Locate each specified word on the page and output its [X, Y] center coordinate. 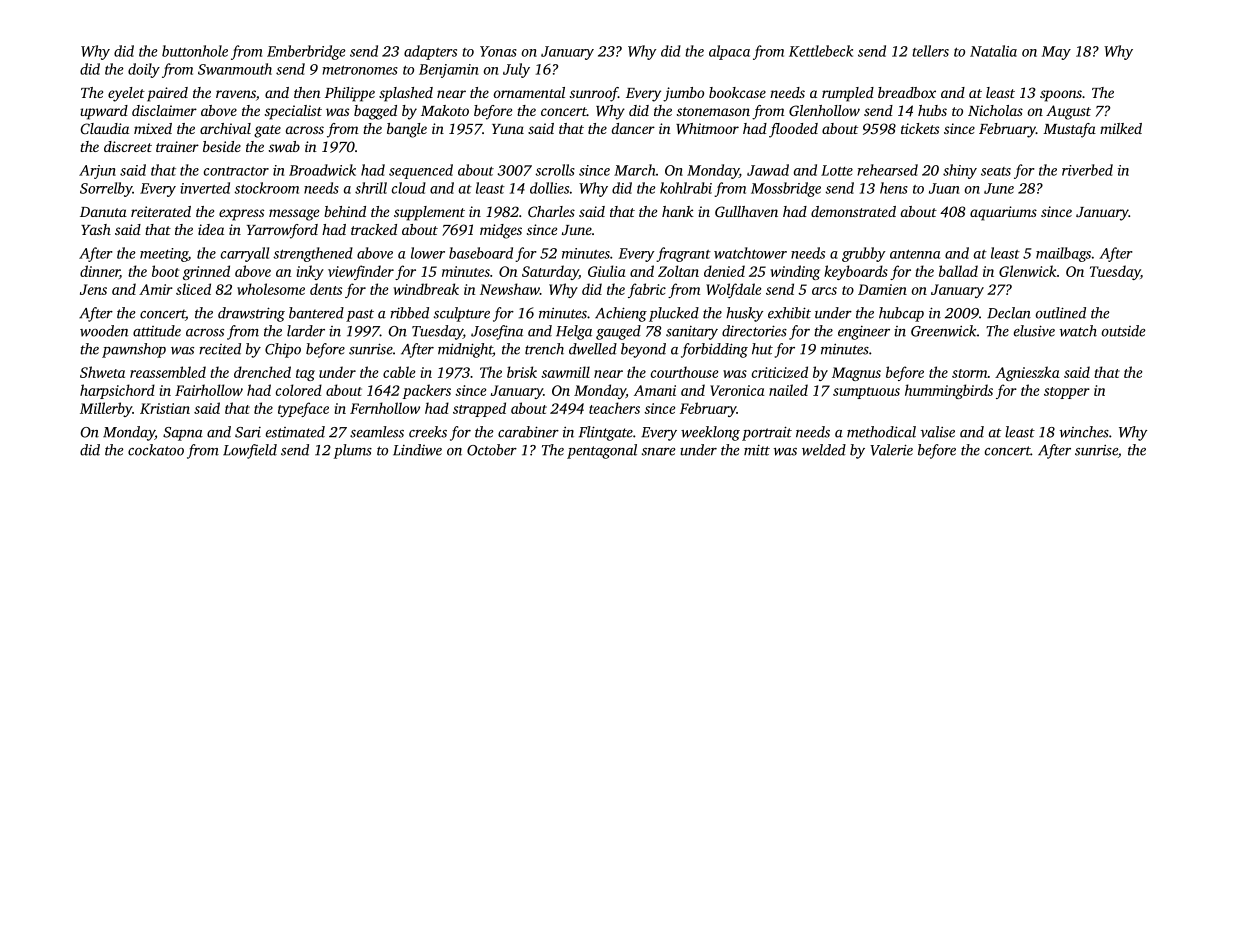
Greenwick [944, 331]
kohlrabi [686, 188]
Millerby [106, 409]
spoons [1061, 96]
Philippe [350, 94]
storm [970, 373]
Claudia [105, 128]
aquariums [1003, 213]
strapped [479, 409]
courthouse [684, 372]
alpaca [729, 52]
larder [306, 331]
